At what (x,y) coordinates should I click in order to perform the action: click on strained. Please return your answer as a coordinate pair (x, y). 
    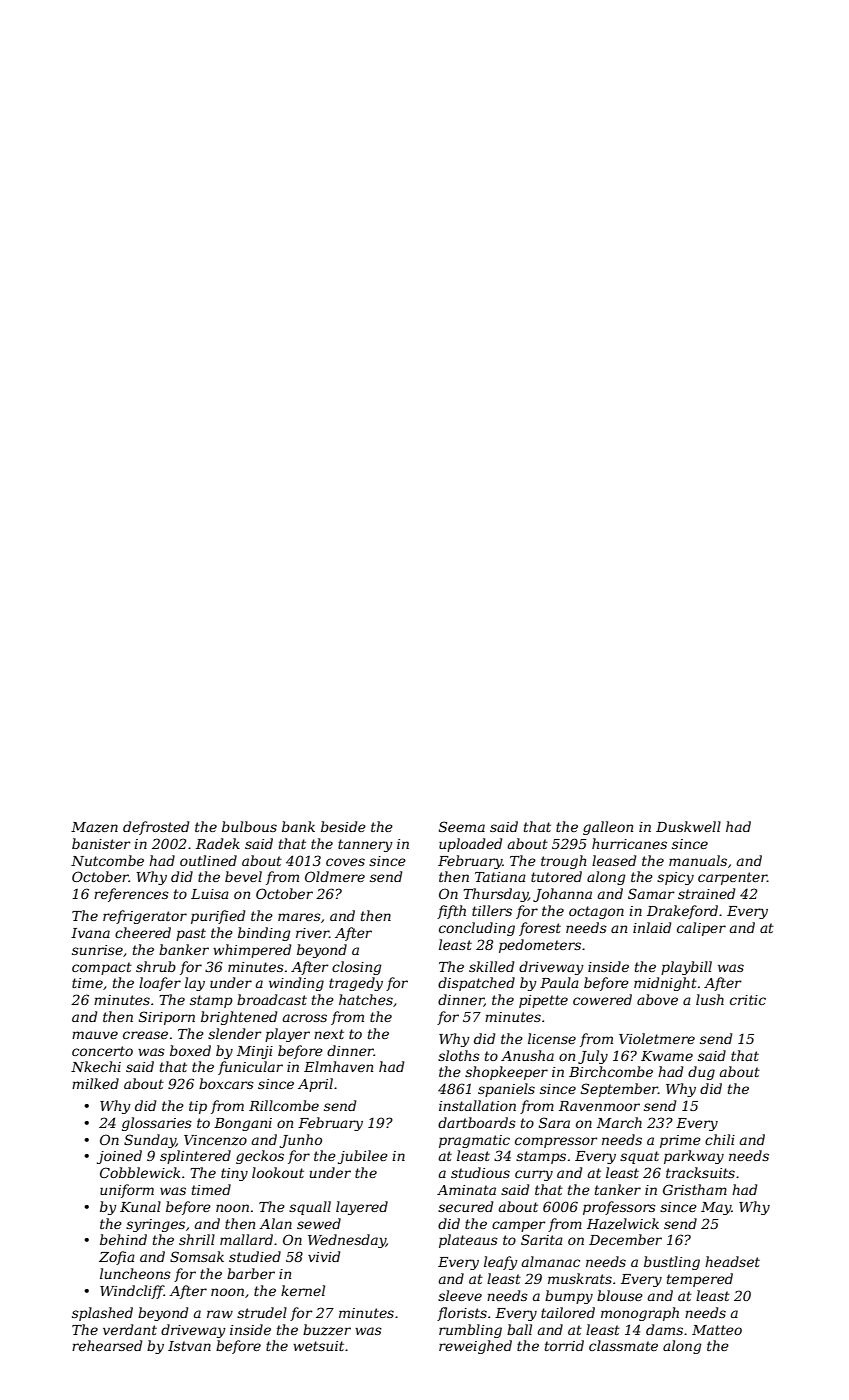
    Looking at the image, I should click on (706, 893).
